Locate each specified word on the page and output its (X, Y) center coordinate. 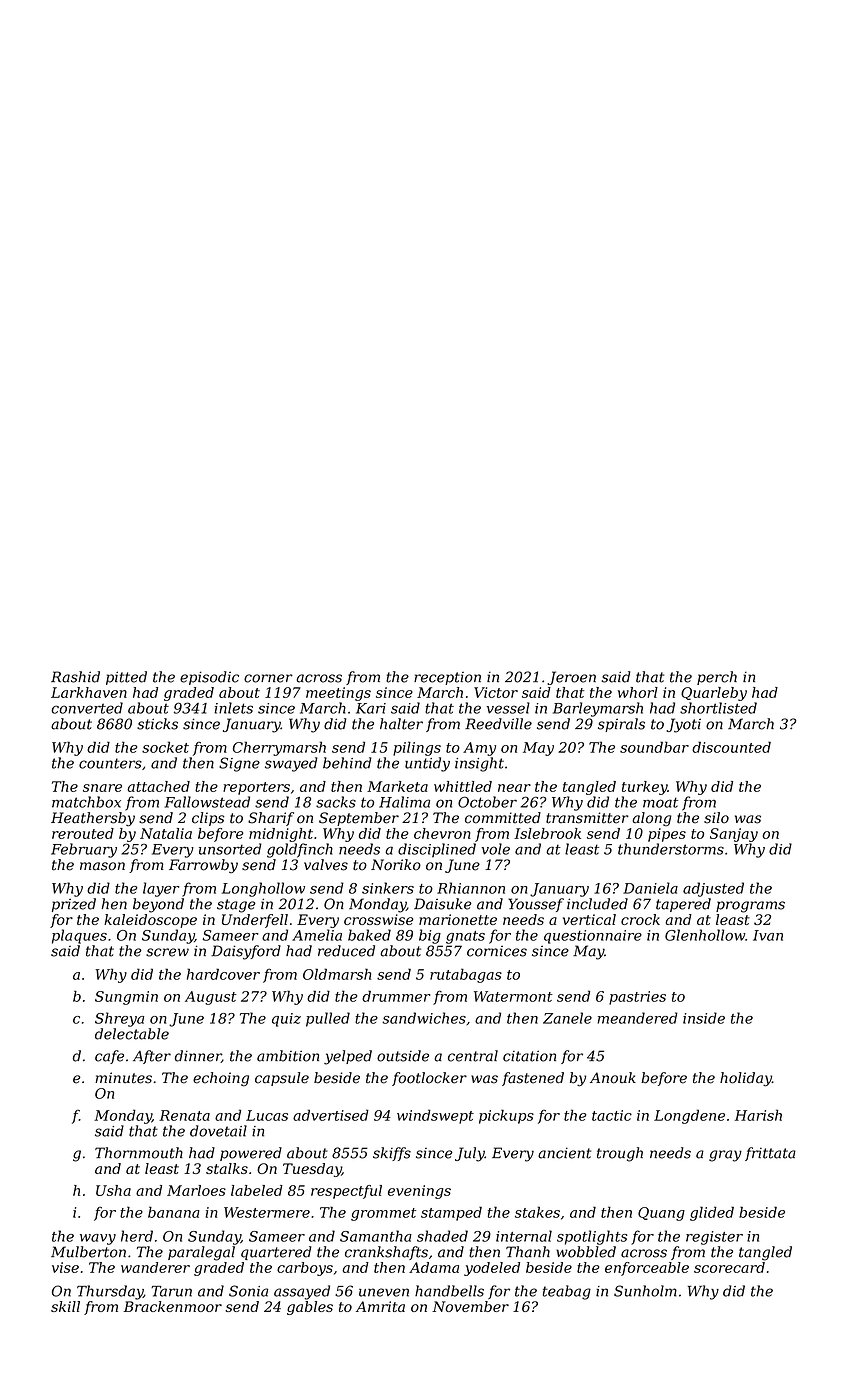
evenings (419, 1192)
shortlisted (718, 708)
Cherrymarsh (279, 748)
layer (161, 889)
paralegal (201, 1253)
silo (716, 818)
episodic (209, 678)
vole (496, 849)
